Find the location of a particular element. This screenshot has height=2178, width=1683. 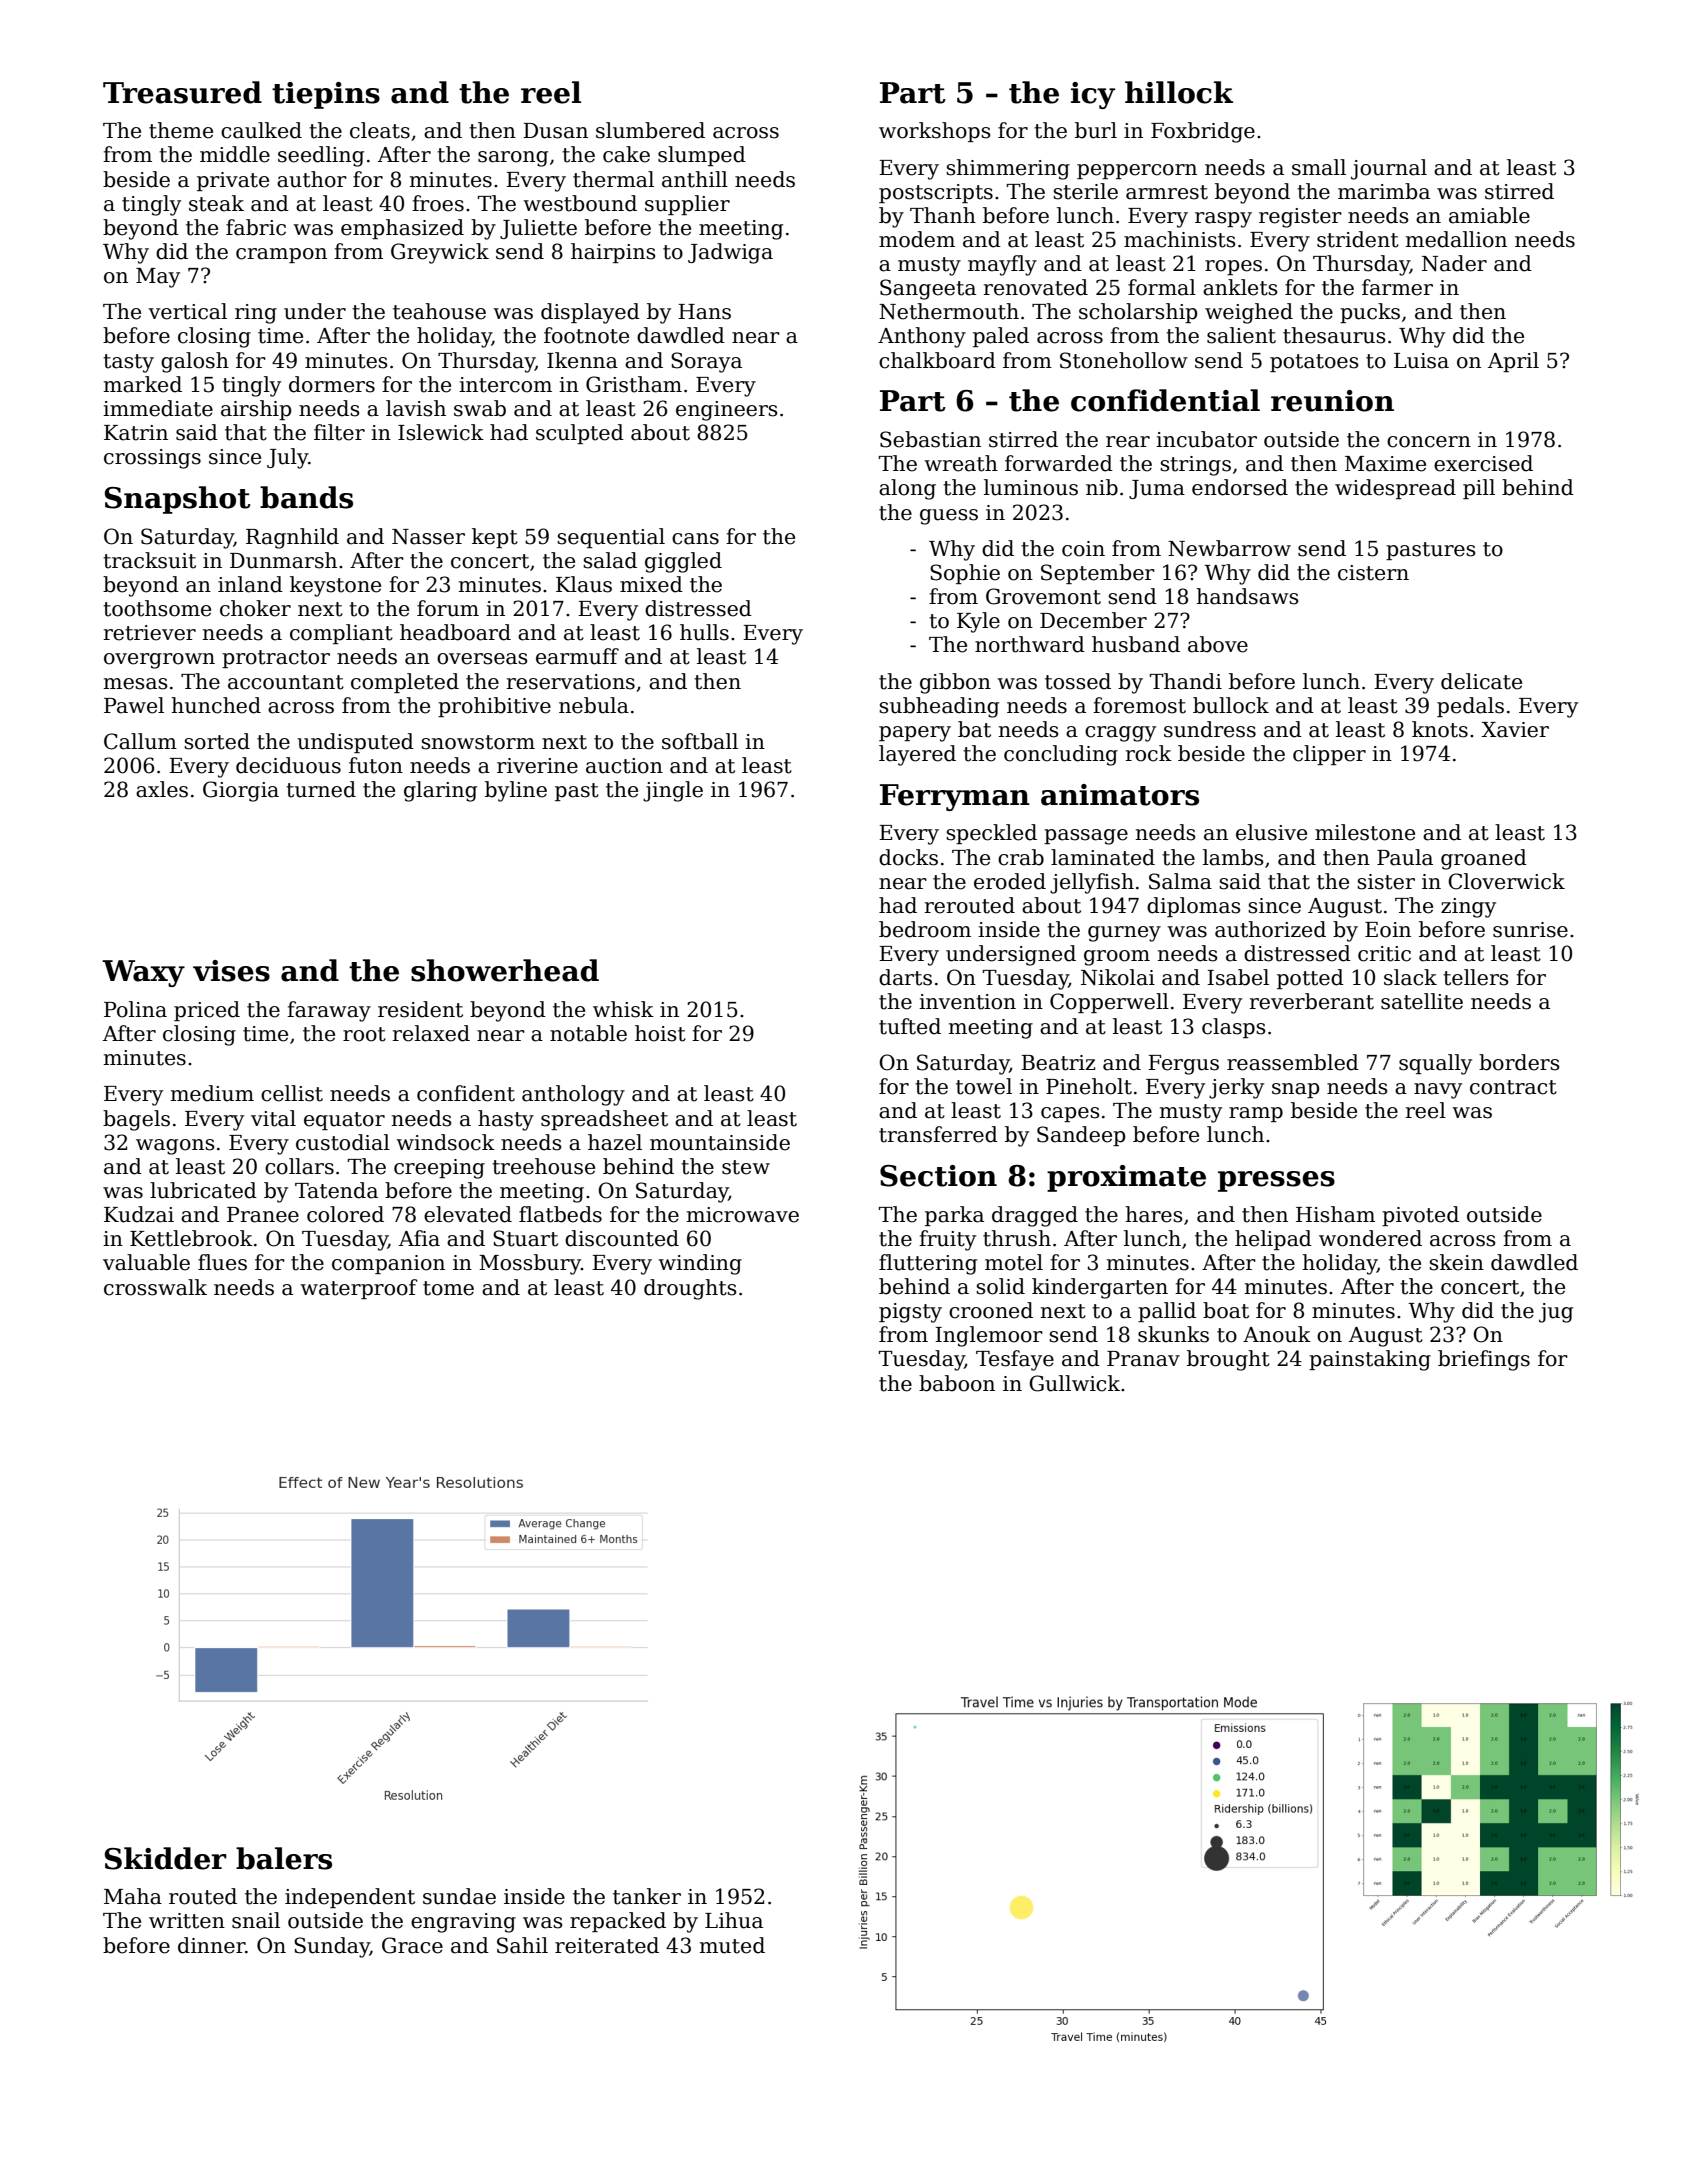

Ragnhild is located at coordinates (292, 538).
